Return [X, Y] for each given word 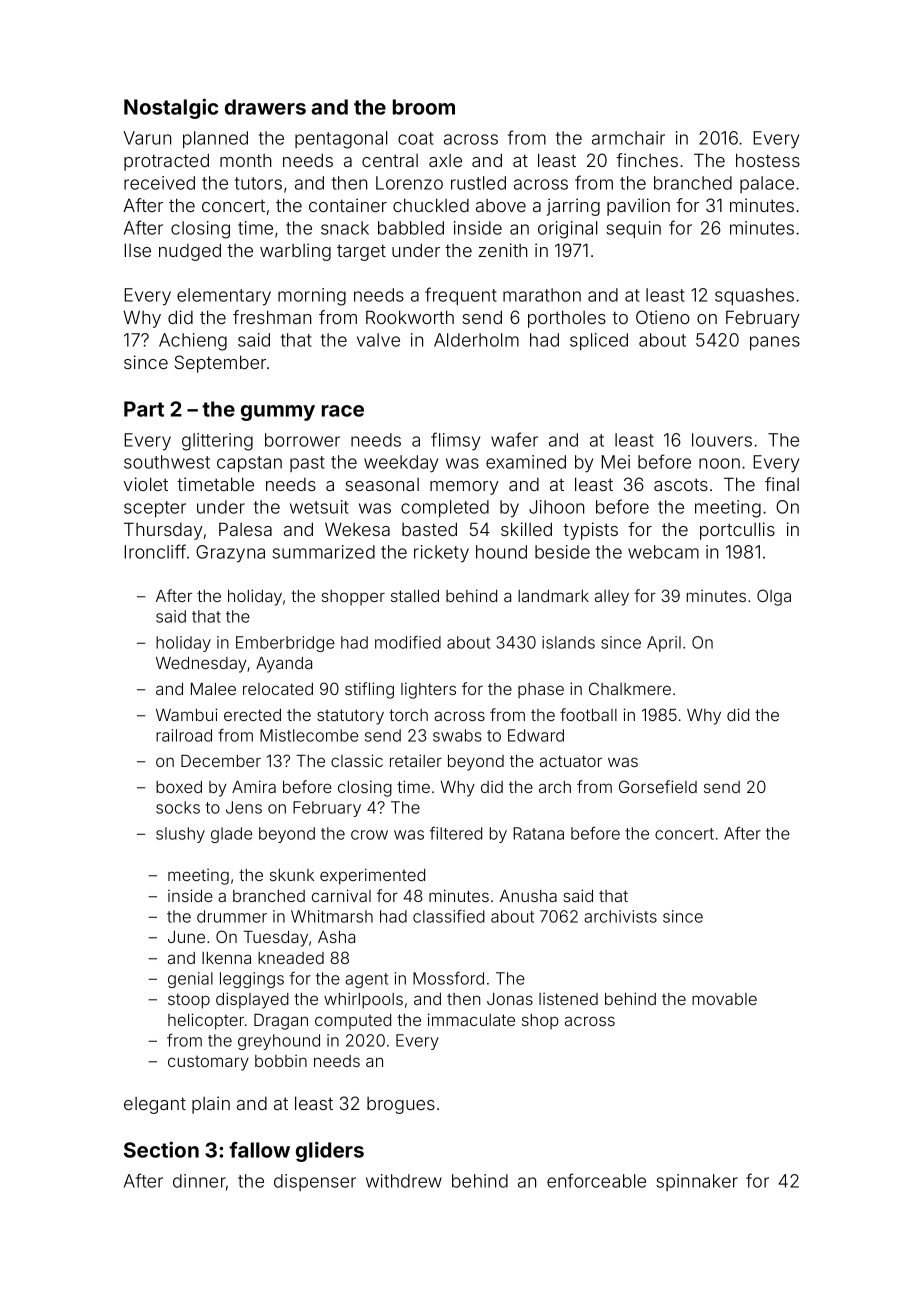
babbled [411, 228]
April [664, 644]
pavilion [638, 207]
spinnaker [697, 1182]
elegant [155, 1105]
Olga [774, 597]
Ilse [138, 250]
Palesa [245, 529]
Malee [213, 689]
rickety [441, 554]
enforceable [596, 1180]
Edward [536, 735]
